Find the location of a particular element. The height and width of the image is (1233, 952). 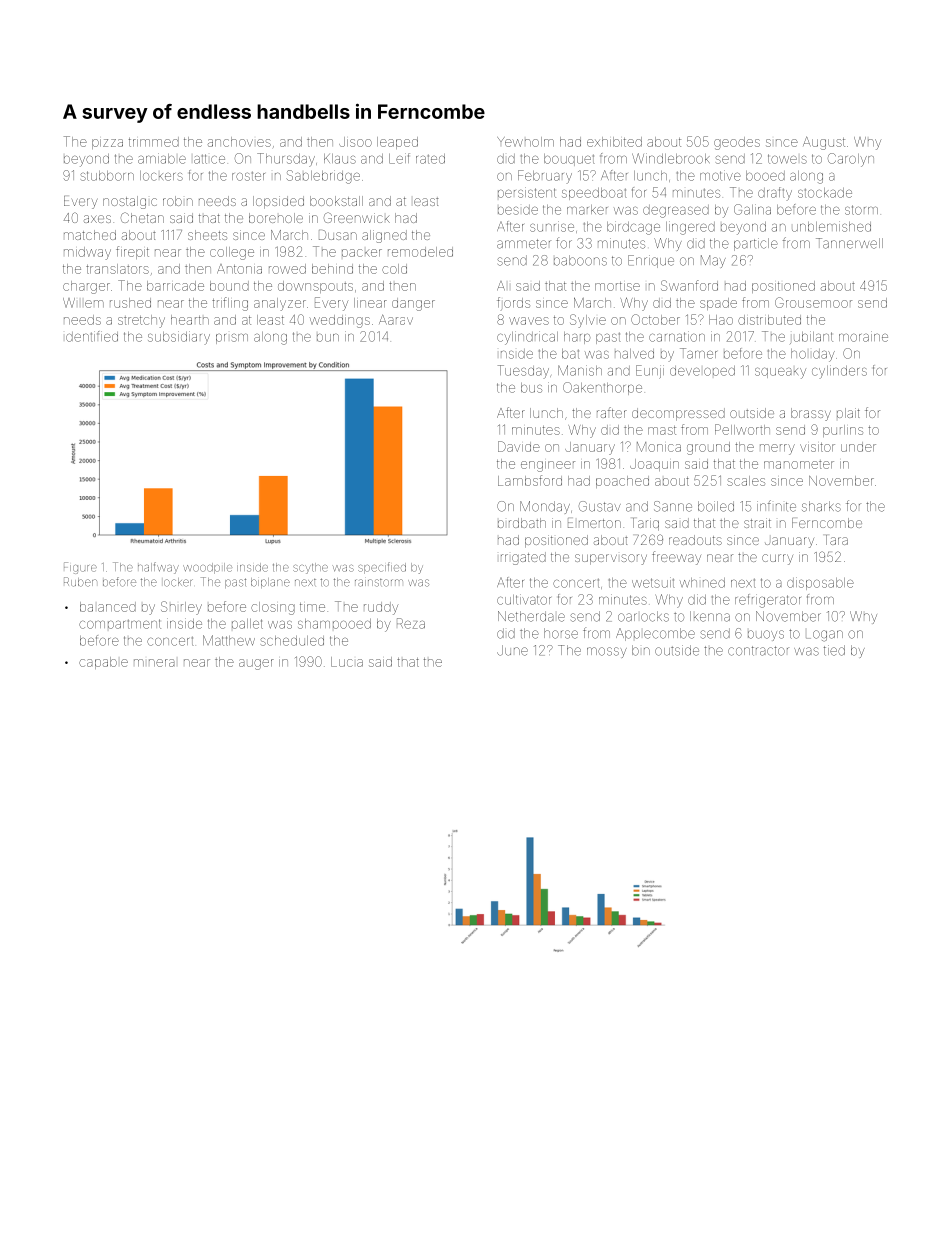

Yewholm is located at coordinates (525, 142).
